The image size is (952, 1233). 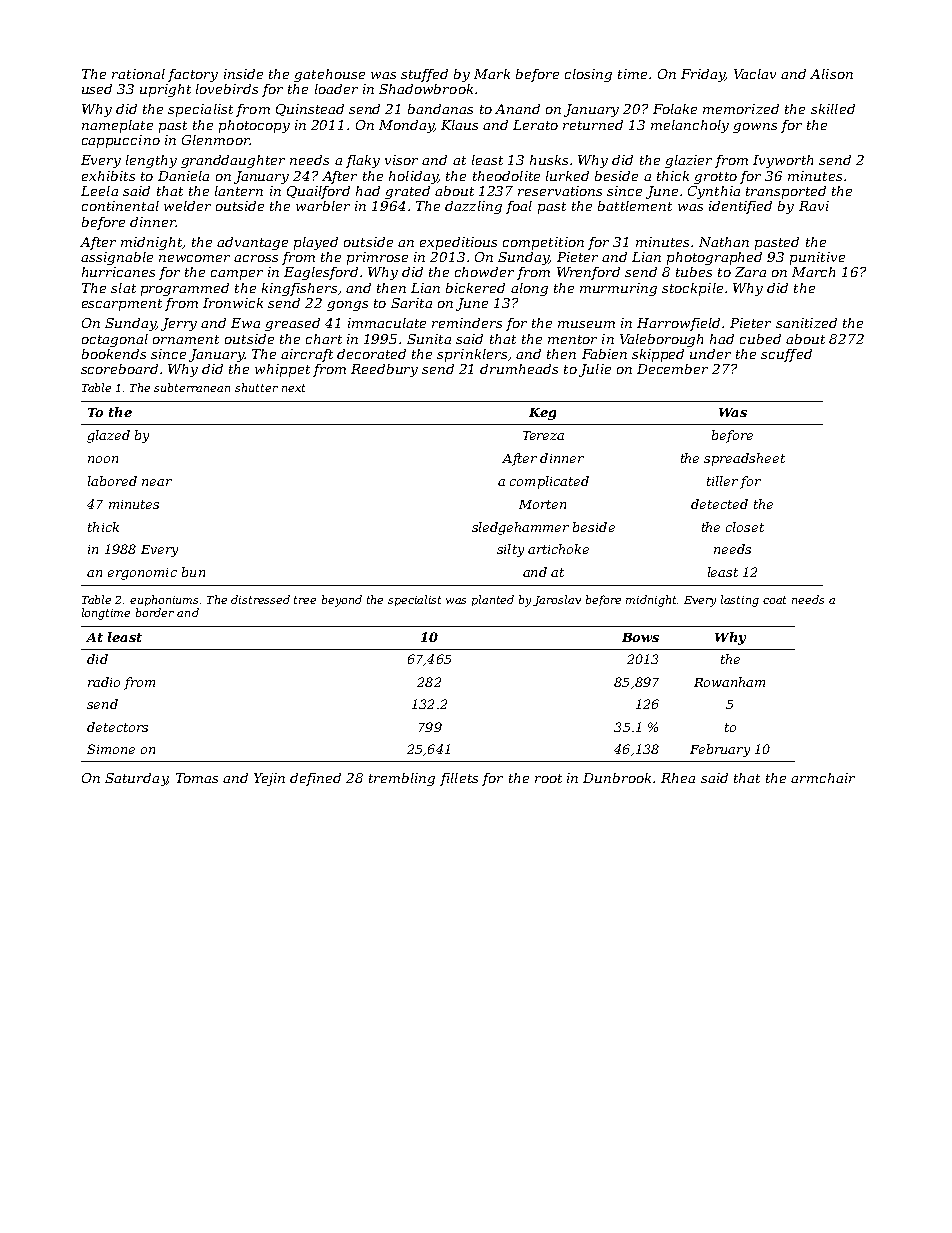 I want to click on trembling, so click(x=402, y=779).
